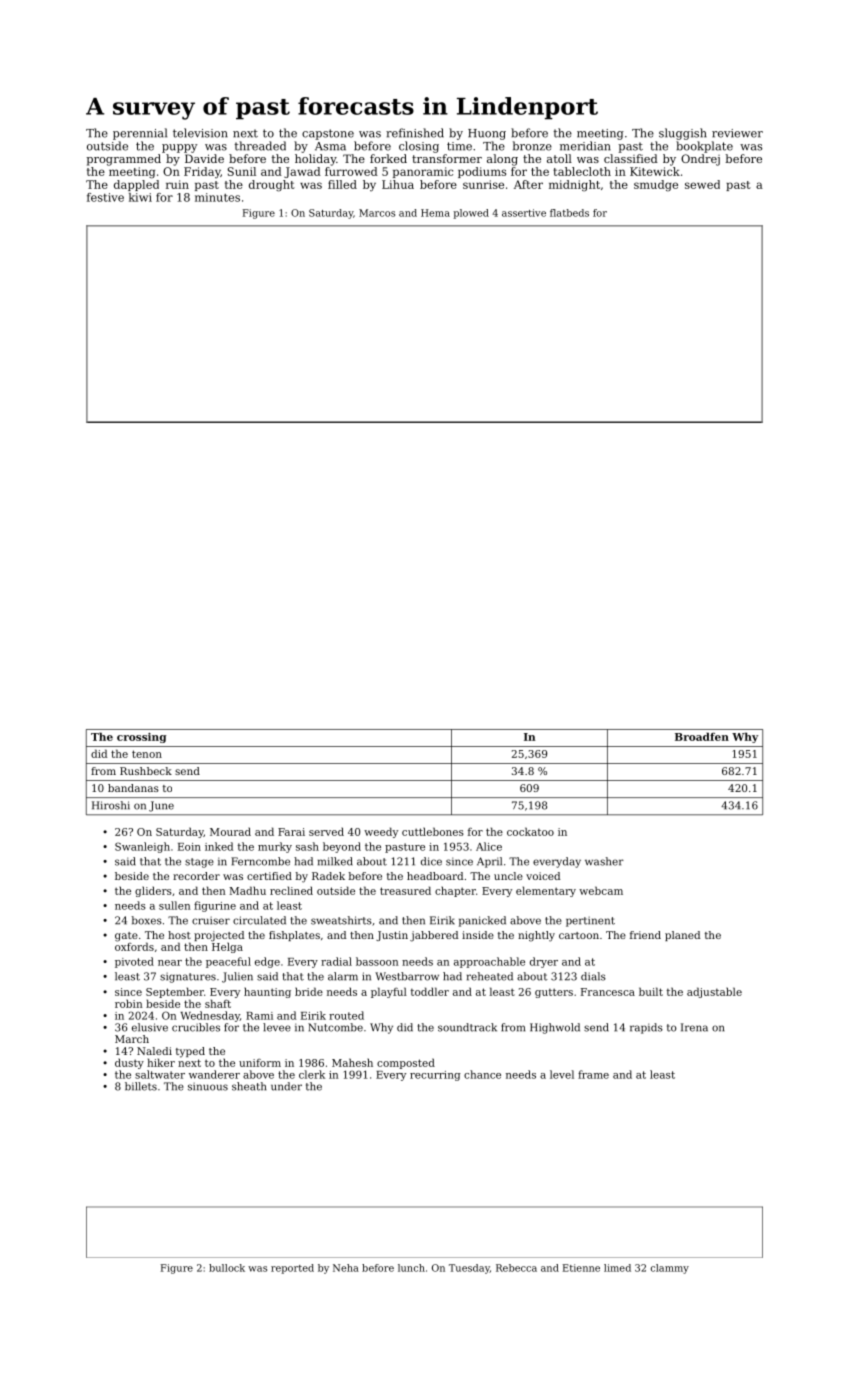  I want to click on clammy, so click(670, 1269).
